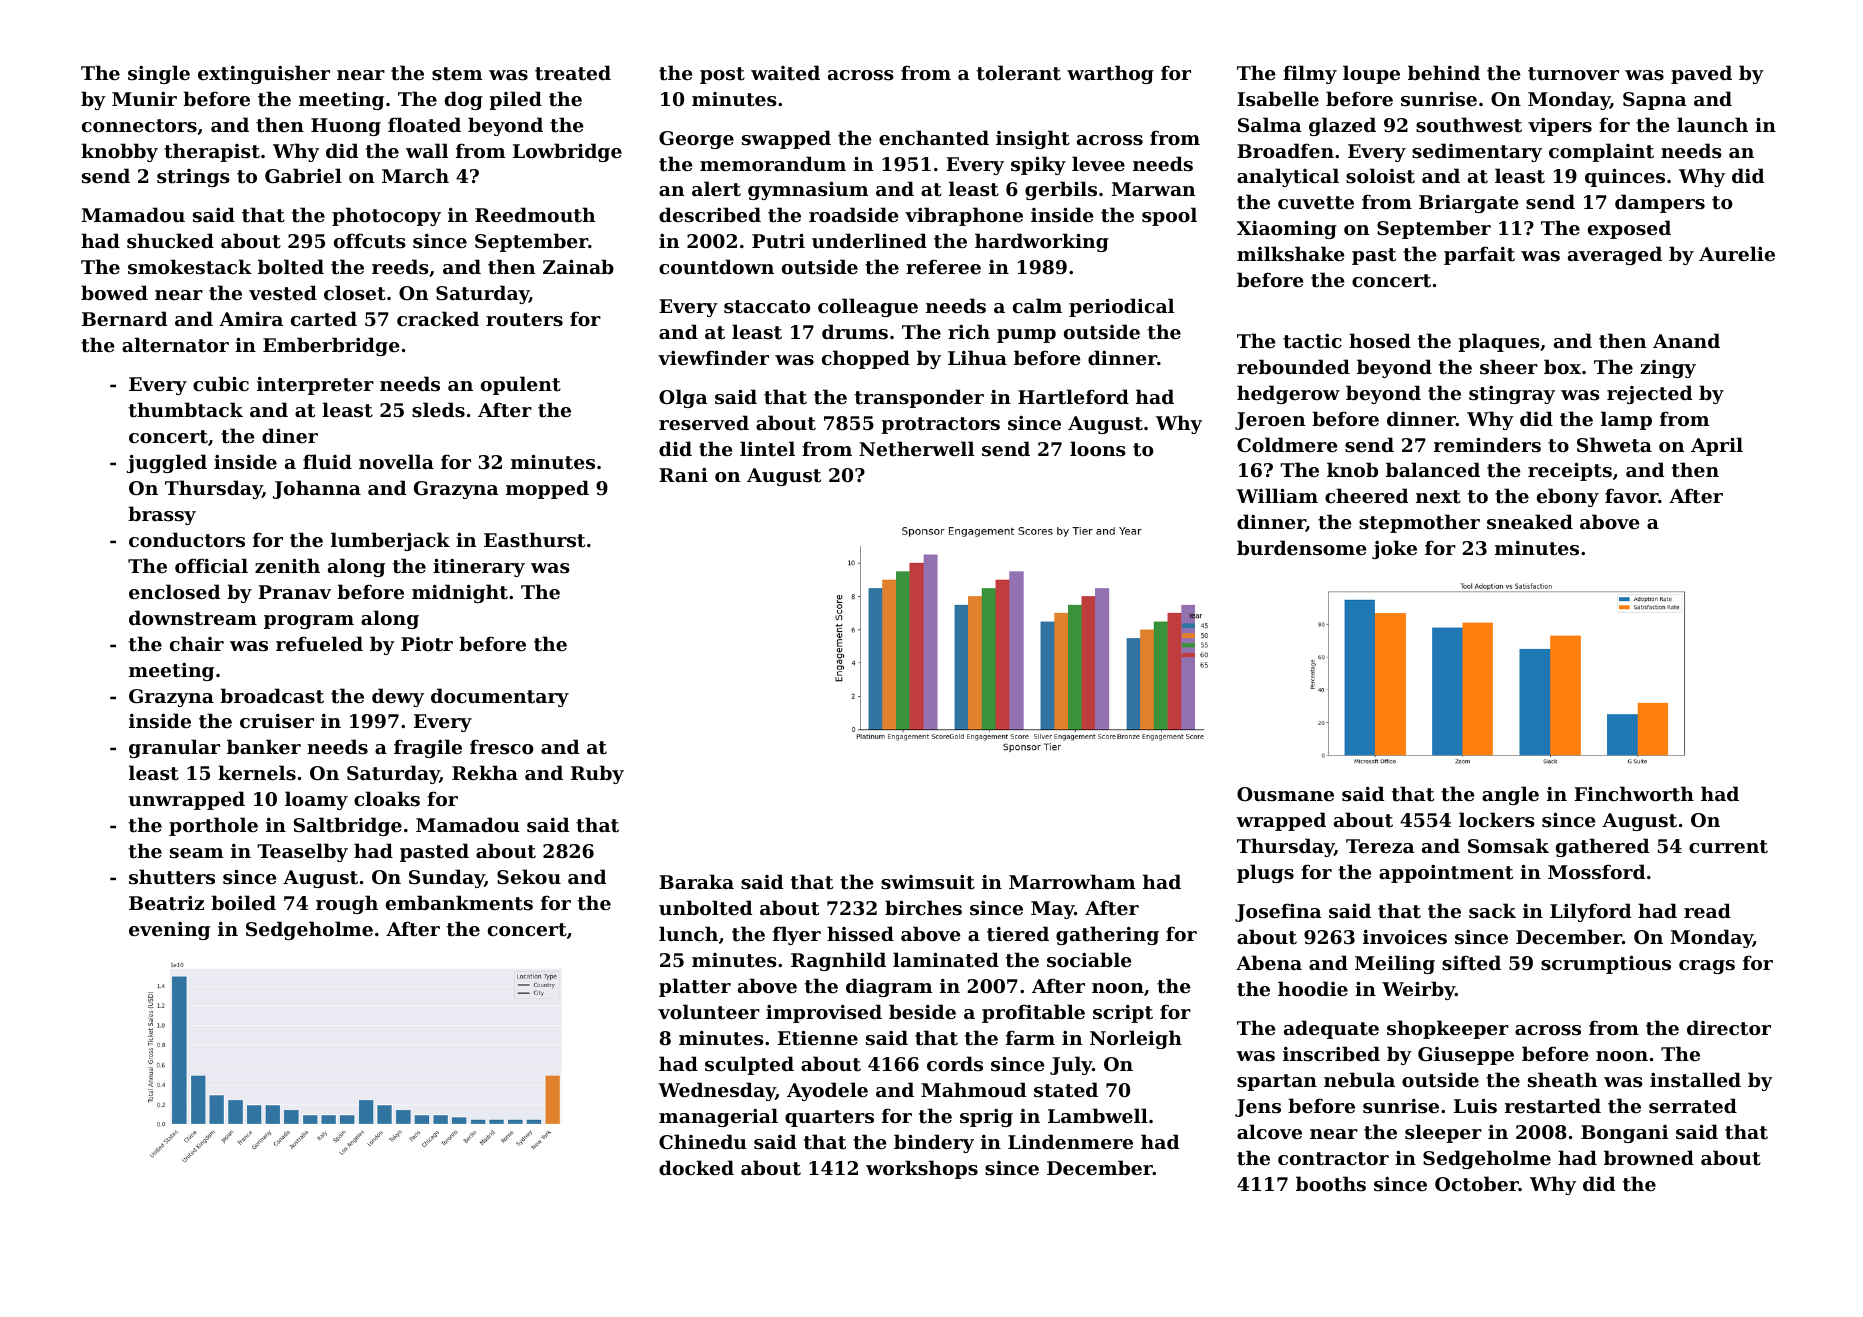 The image size is (1863, 1317). What do you see at coordinates (922, 1169) in the screenshot?
I see `workshops` at bounding box center [922, 1169].
